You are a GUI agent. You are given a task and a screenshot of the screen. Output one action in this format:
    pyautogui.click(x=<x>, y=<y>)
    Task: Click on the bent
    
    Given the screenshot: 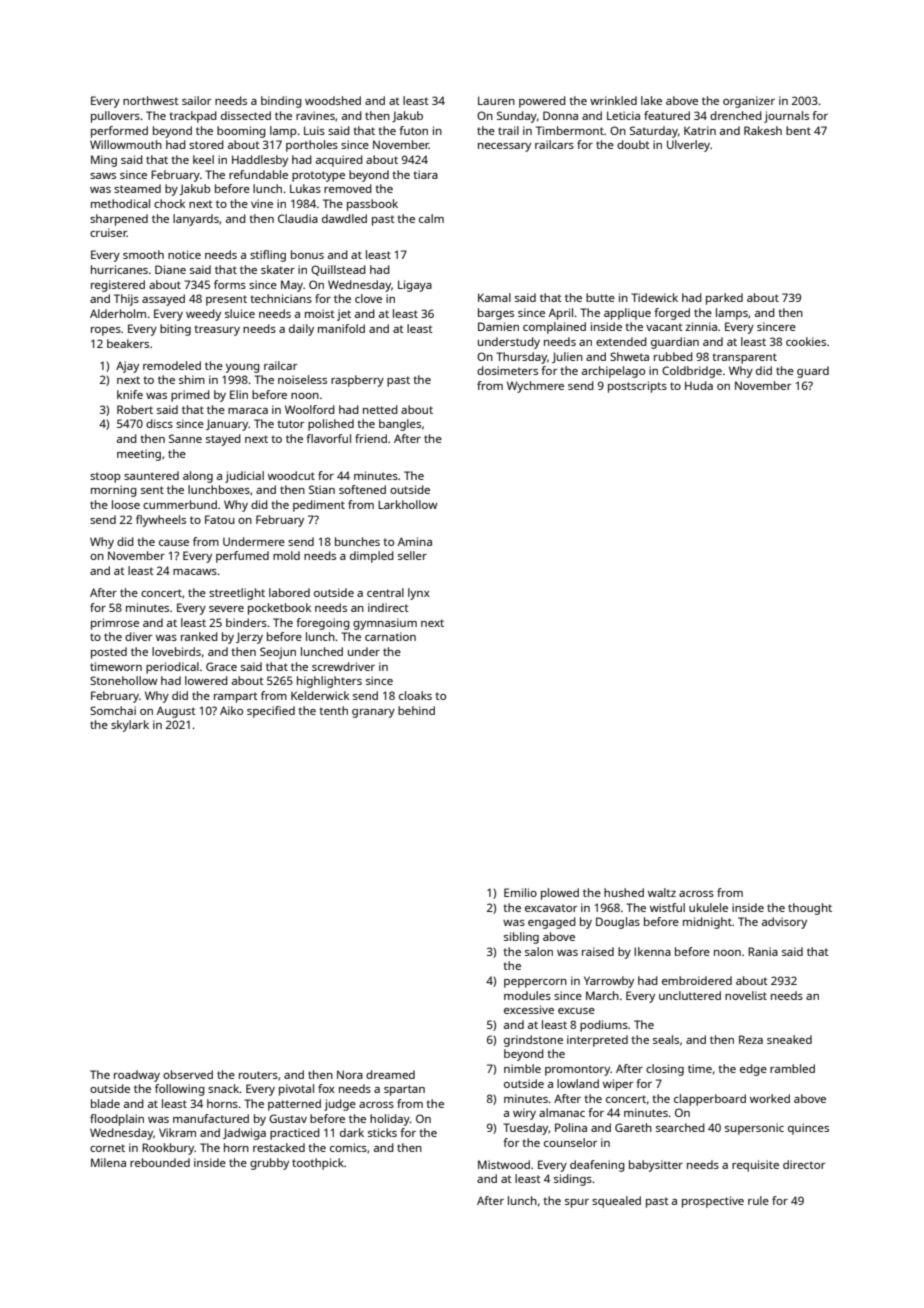 What is the action you would take?
    pyautogui.click(x=798, y=130)
